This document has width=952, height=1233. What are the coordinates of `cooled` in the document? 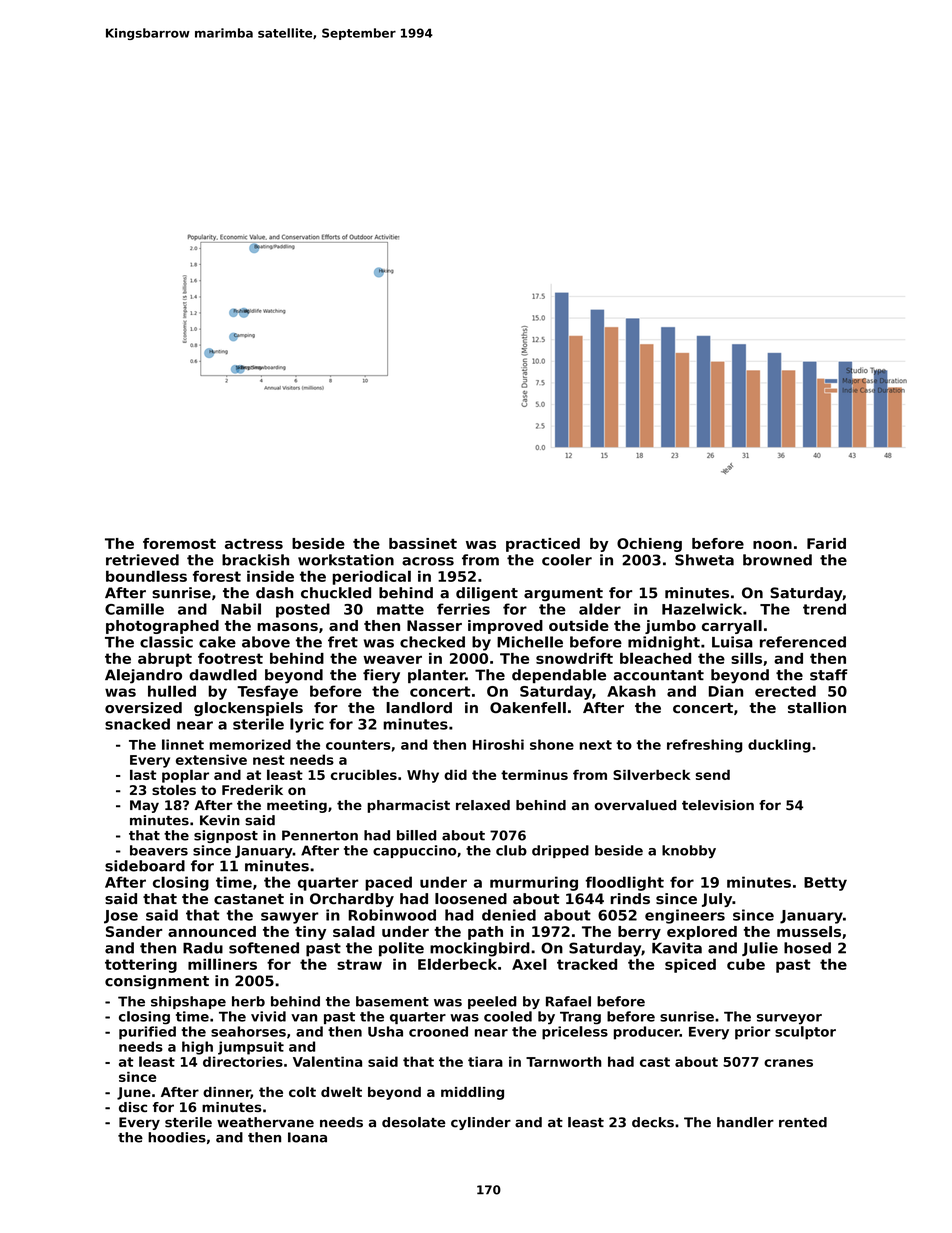 It's located at (508, 1016).
